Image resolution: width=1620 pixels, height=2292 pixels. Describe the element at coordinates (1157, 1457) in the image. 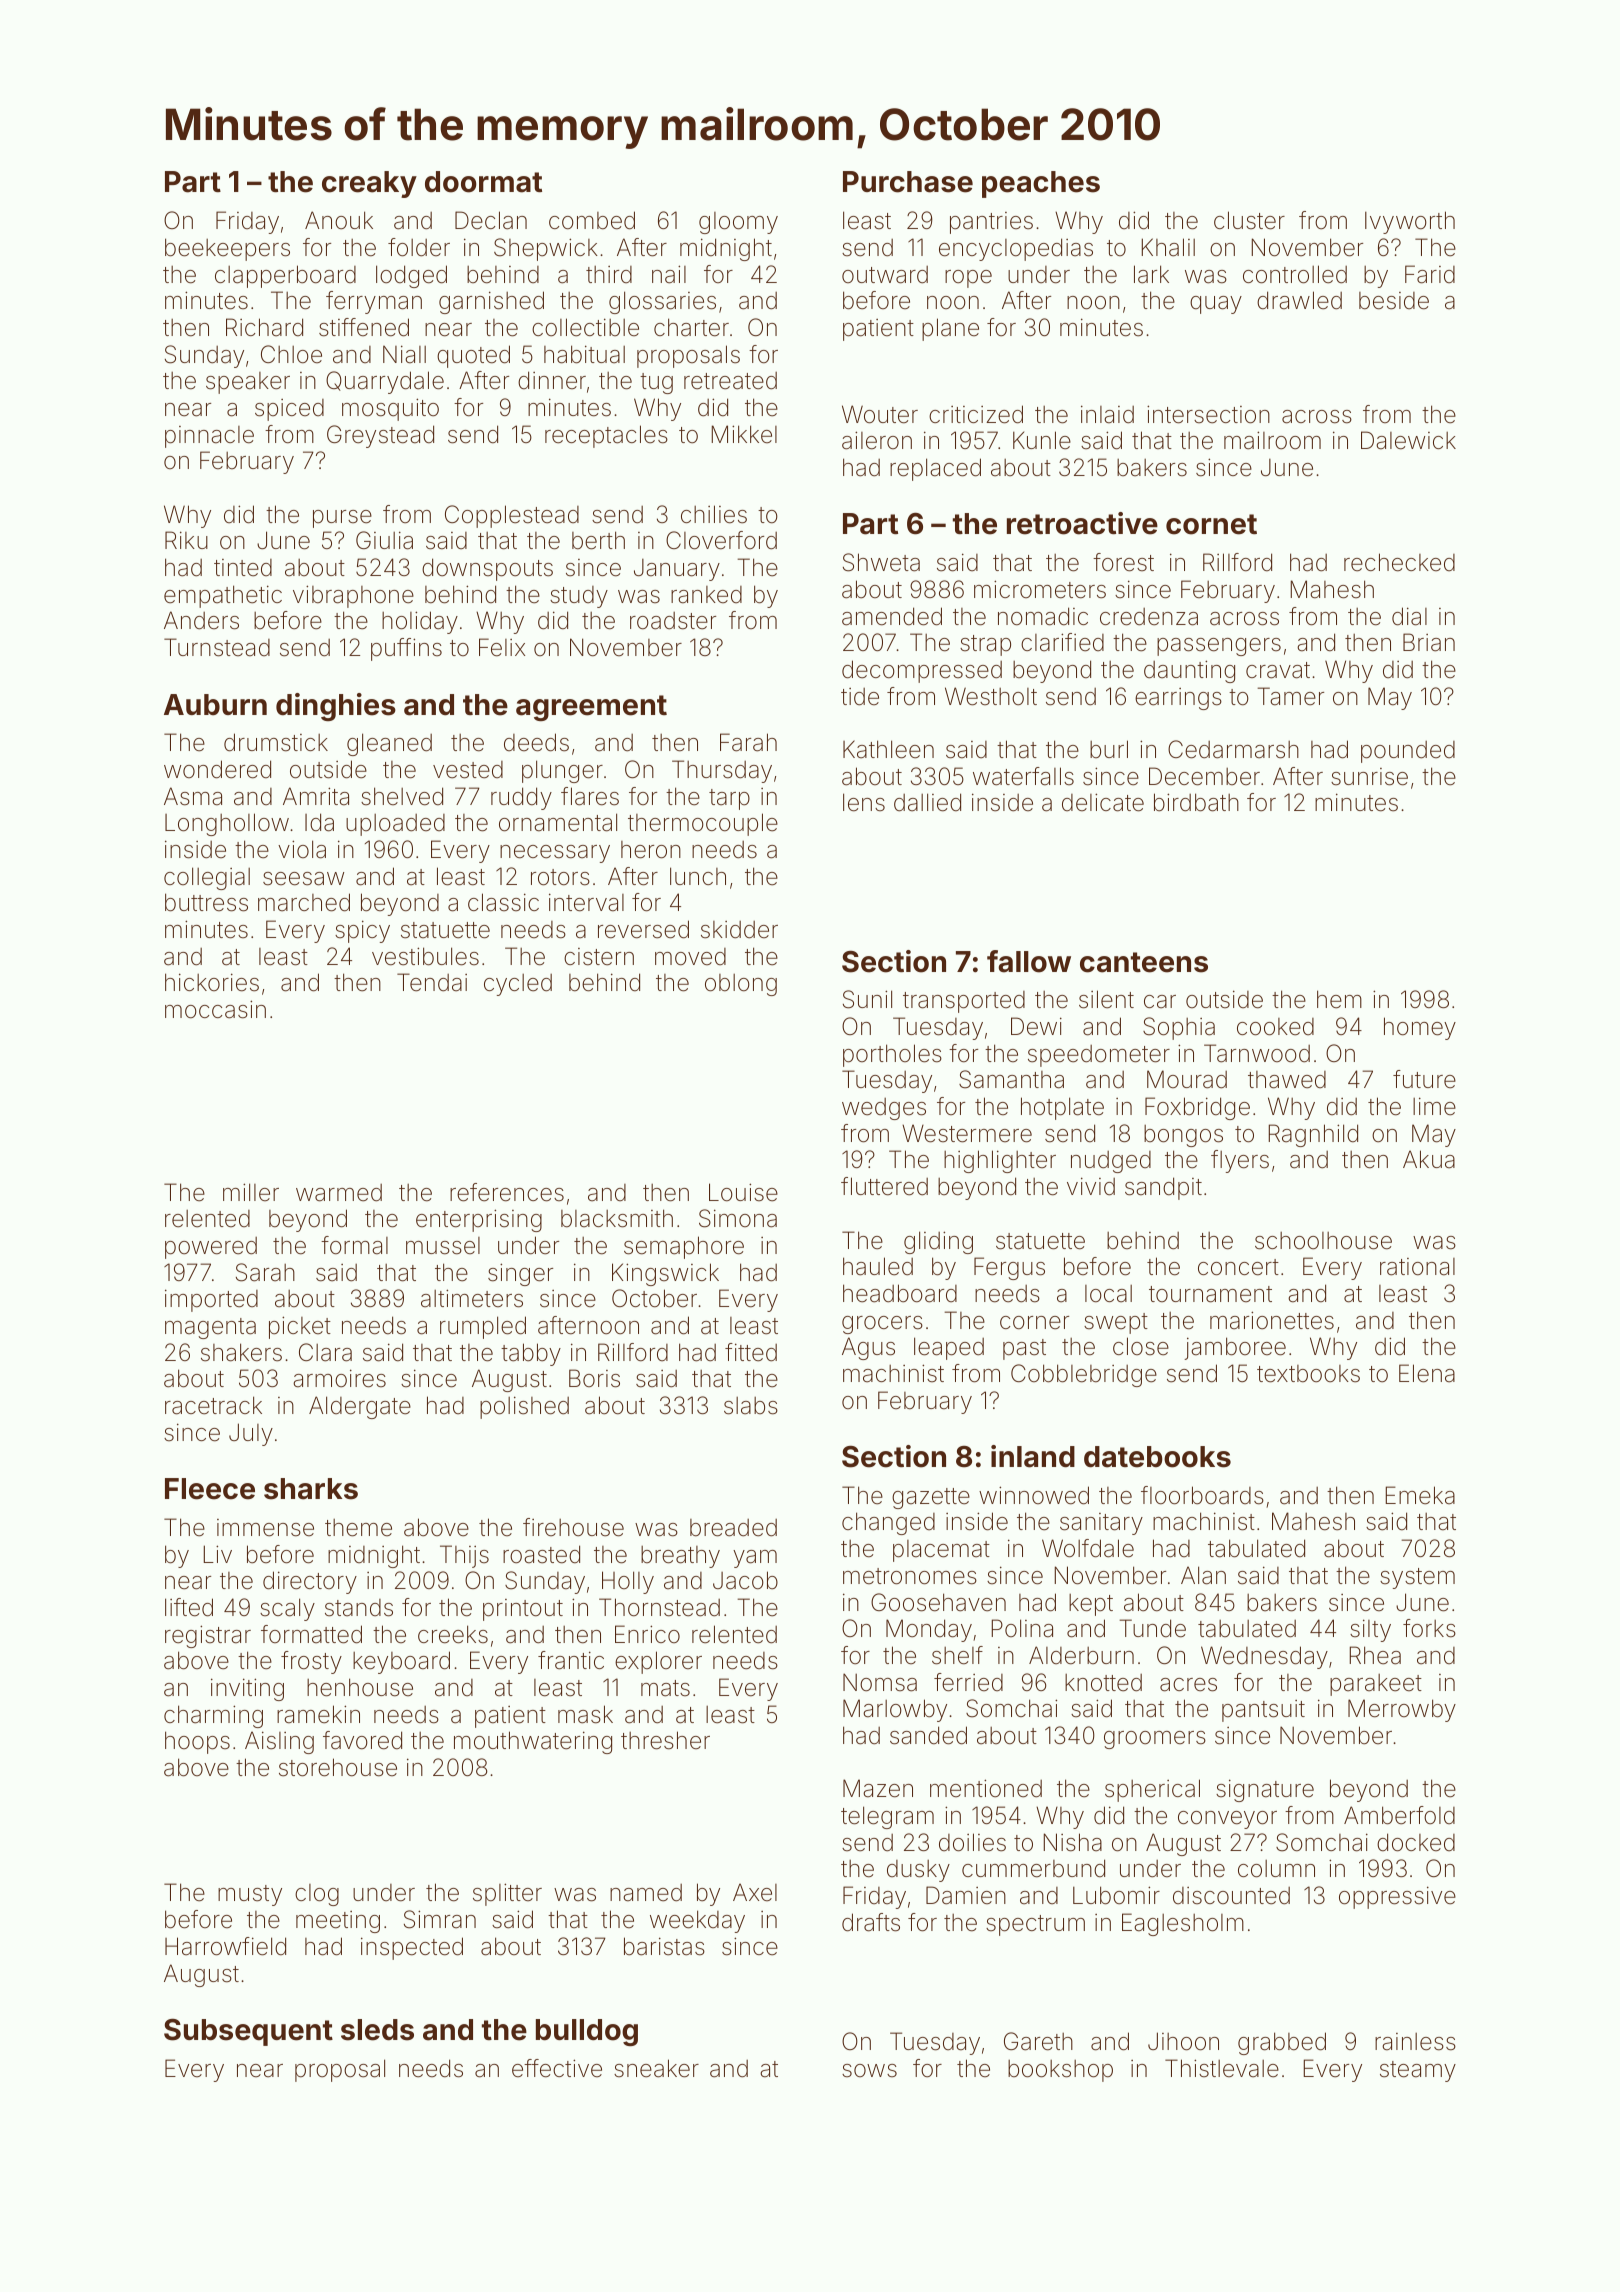

I see `datebooks` at that location.
